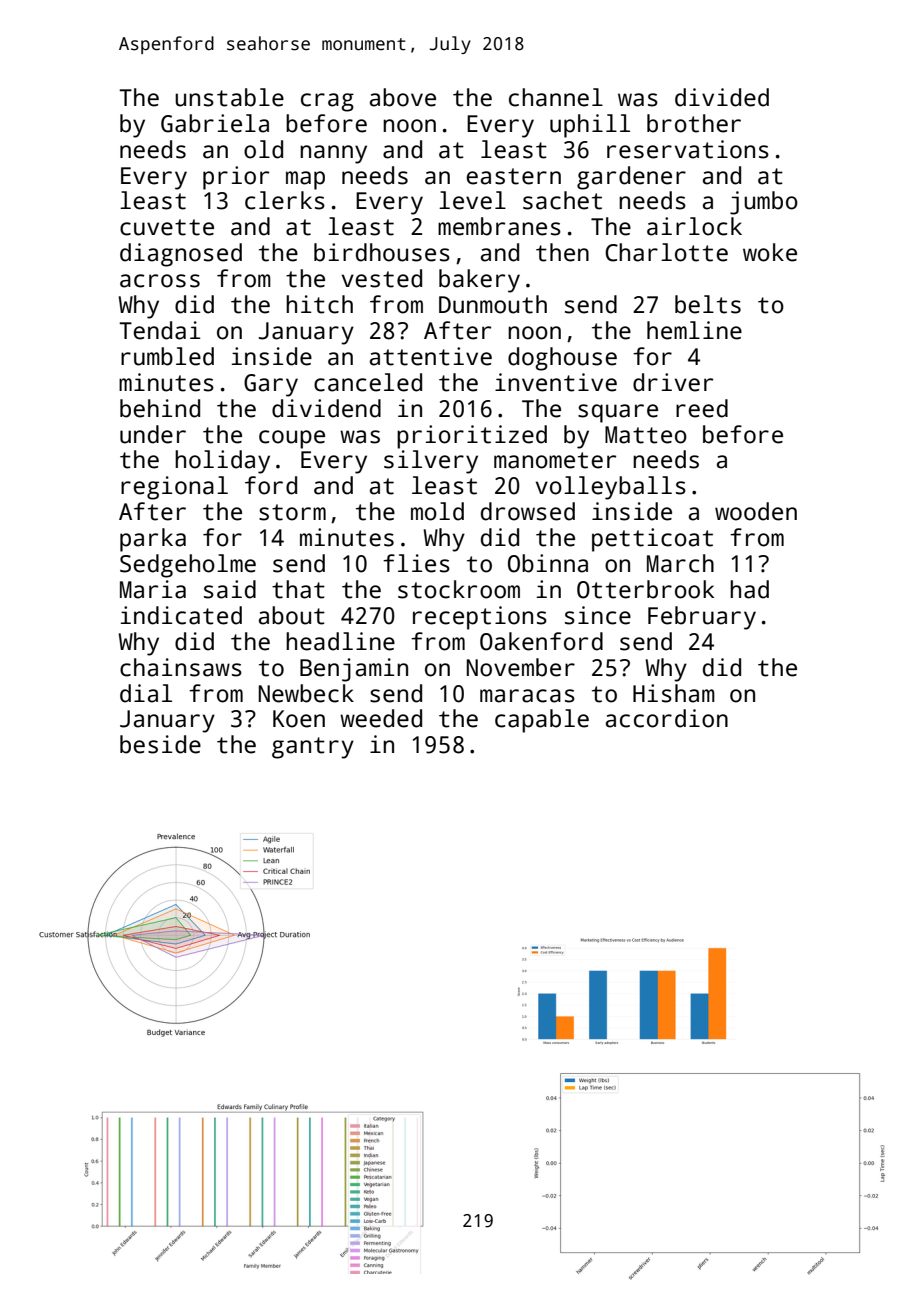 Image resolution: width=924 pixels, height=1311 pixels. What do you see at coordinates (292, 512) in the screenshot?
I see `storm` at bounding box center [292, 512].
